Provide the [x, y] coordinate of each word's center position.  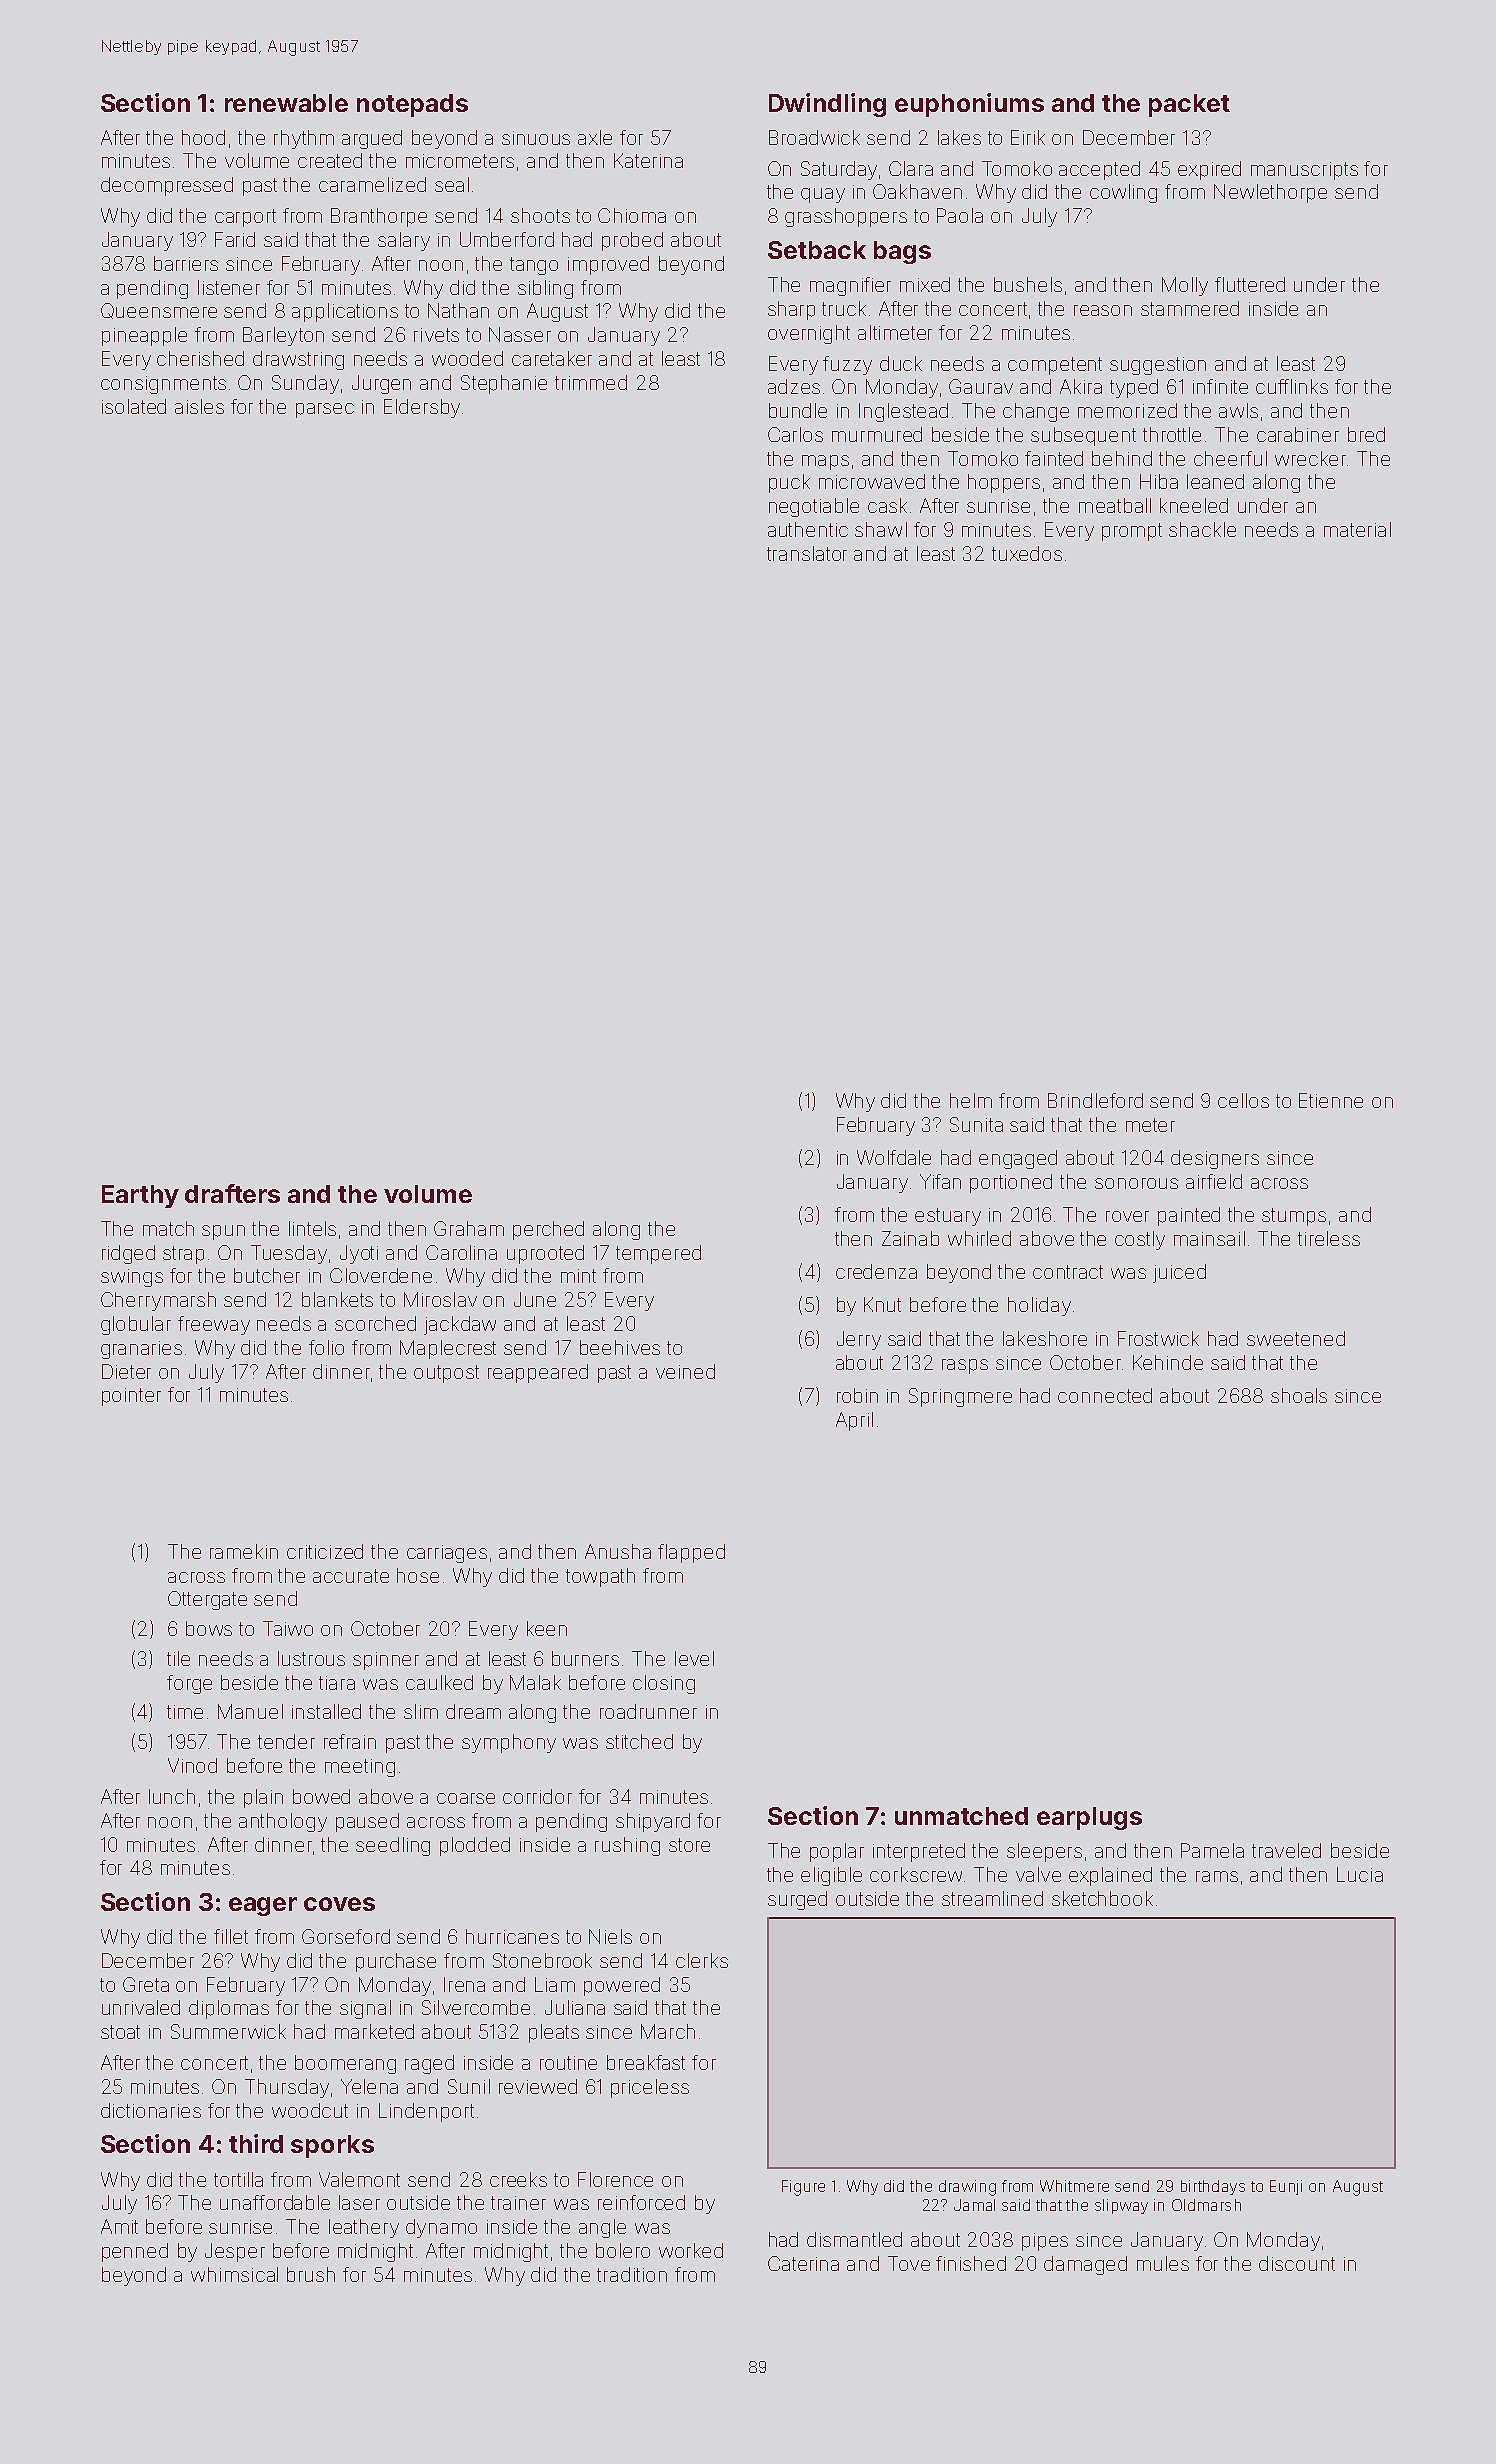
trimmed [591, 382]
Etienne [1331, 1100]
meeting [360, 1768]
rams [1217, 1876]
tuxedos [1027, 553]
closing [664, 1684]
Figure [803, 2188]
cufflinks [1292, 386]
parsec [325, 410]
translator [807, 553]
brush [311, 2274]
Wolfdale [894, 1157]
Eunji [1286, 2187]
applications [345, 312]
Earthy [140, 1196]
